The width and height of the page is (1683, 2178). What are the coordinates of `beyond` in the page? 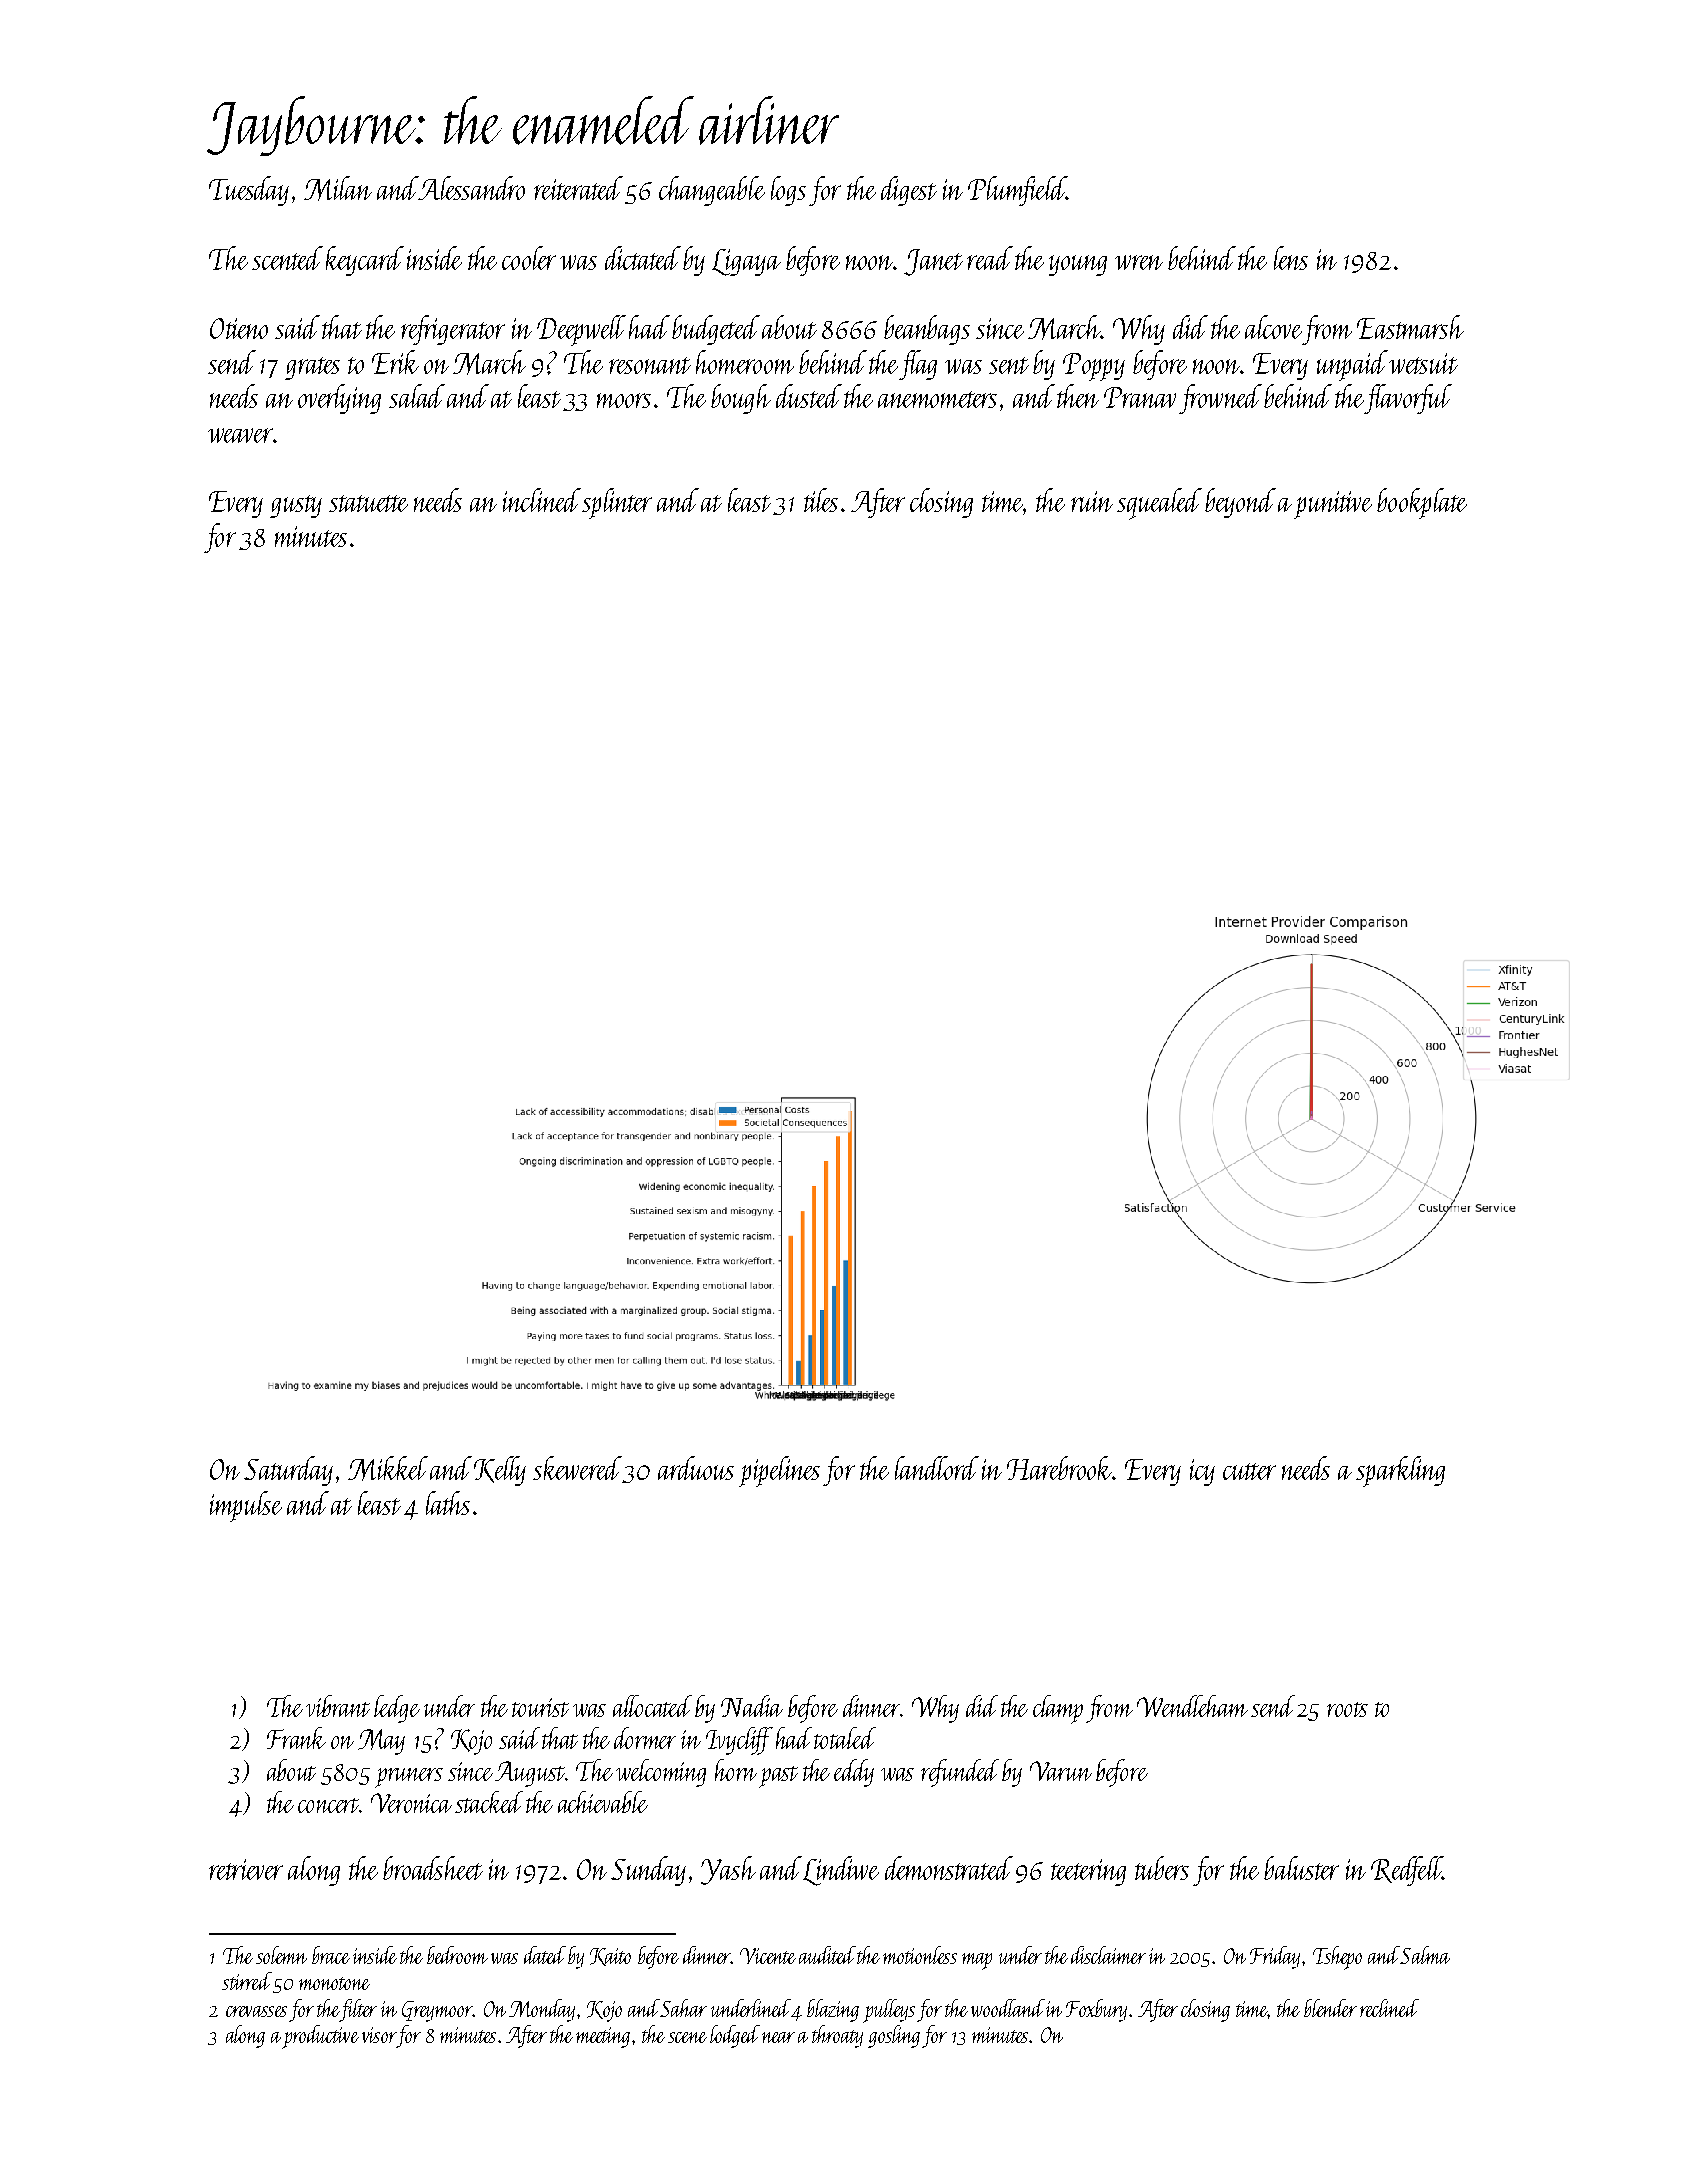 It's located at (1240, 503).
